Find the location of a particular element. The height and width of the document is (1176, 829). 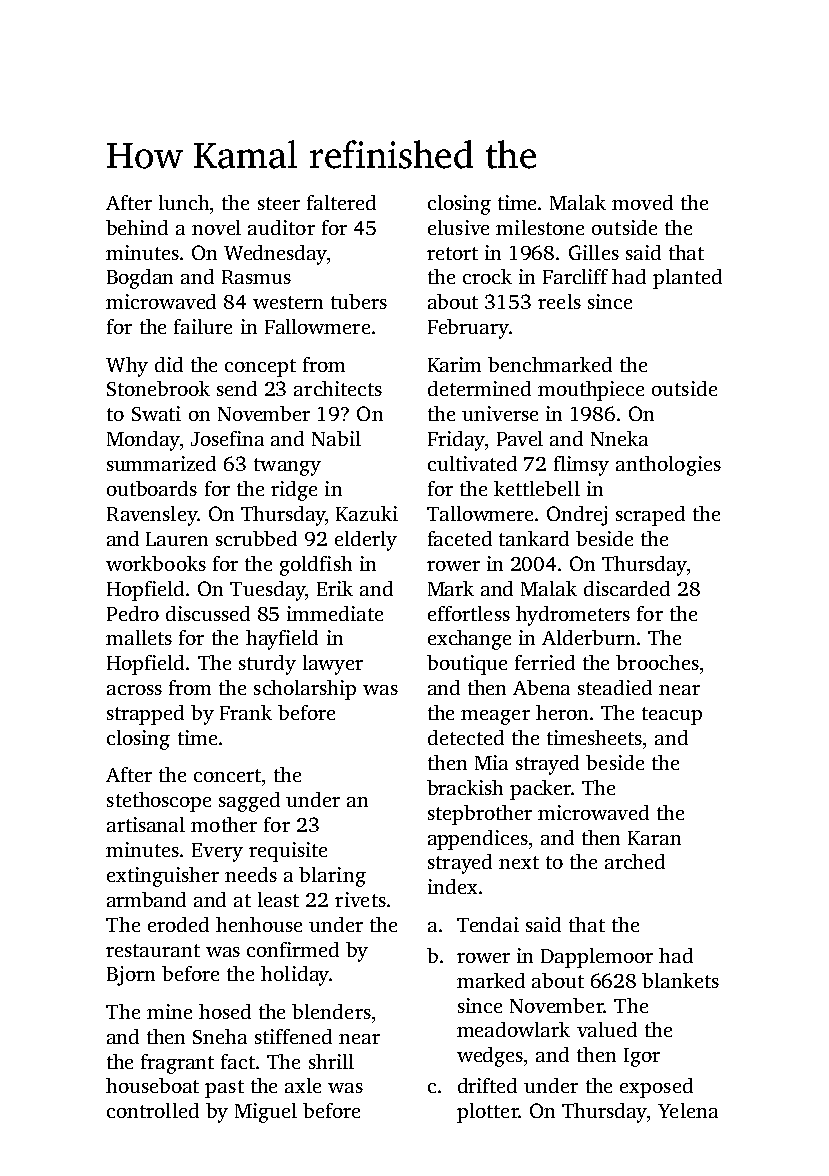

stethoscope is located at coordinates (159, 802).
